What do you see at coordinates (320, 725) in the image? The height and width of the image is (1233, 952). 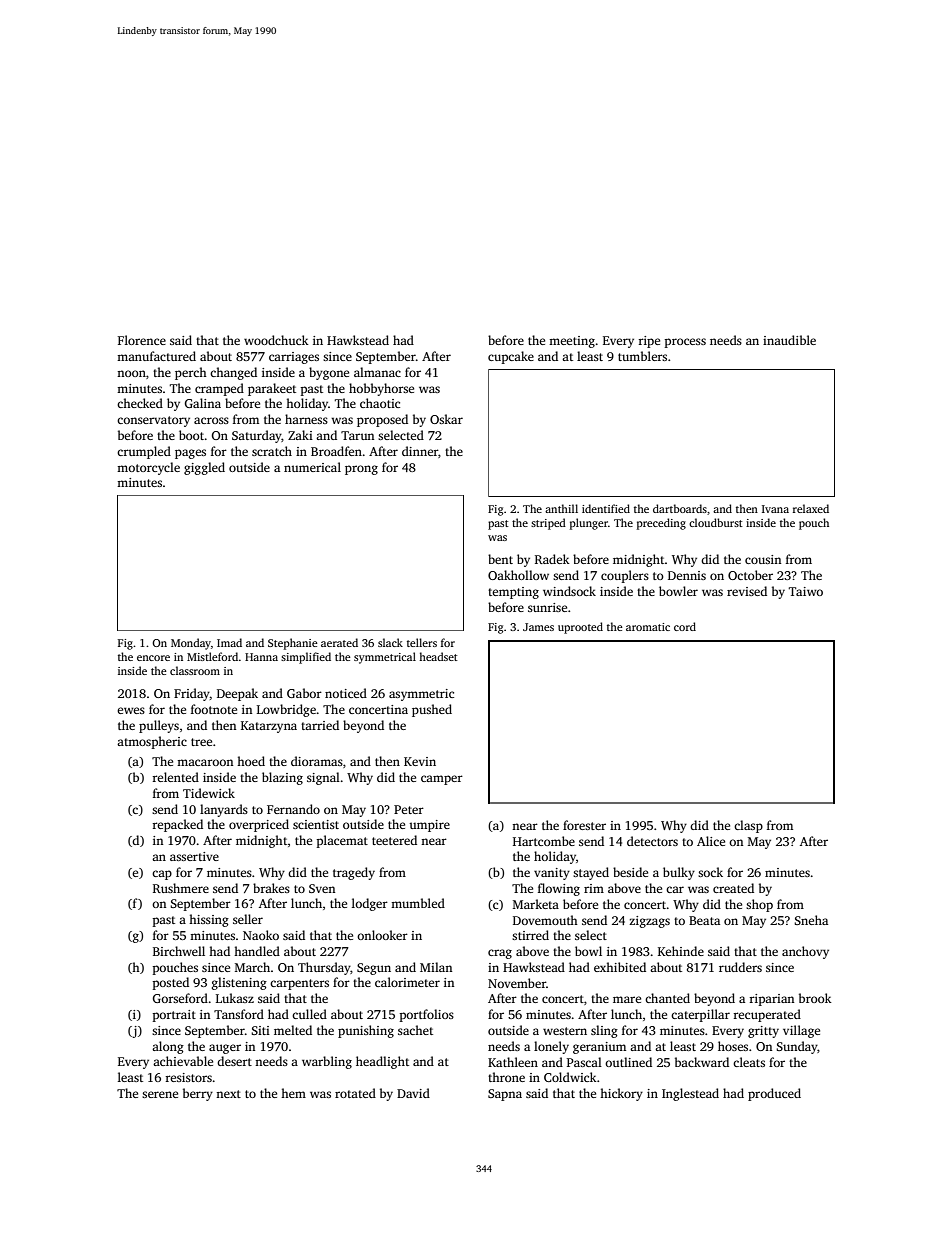 I see `tarried` at bounding box center [320, 725].
